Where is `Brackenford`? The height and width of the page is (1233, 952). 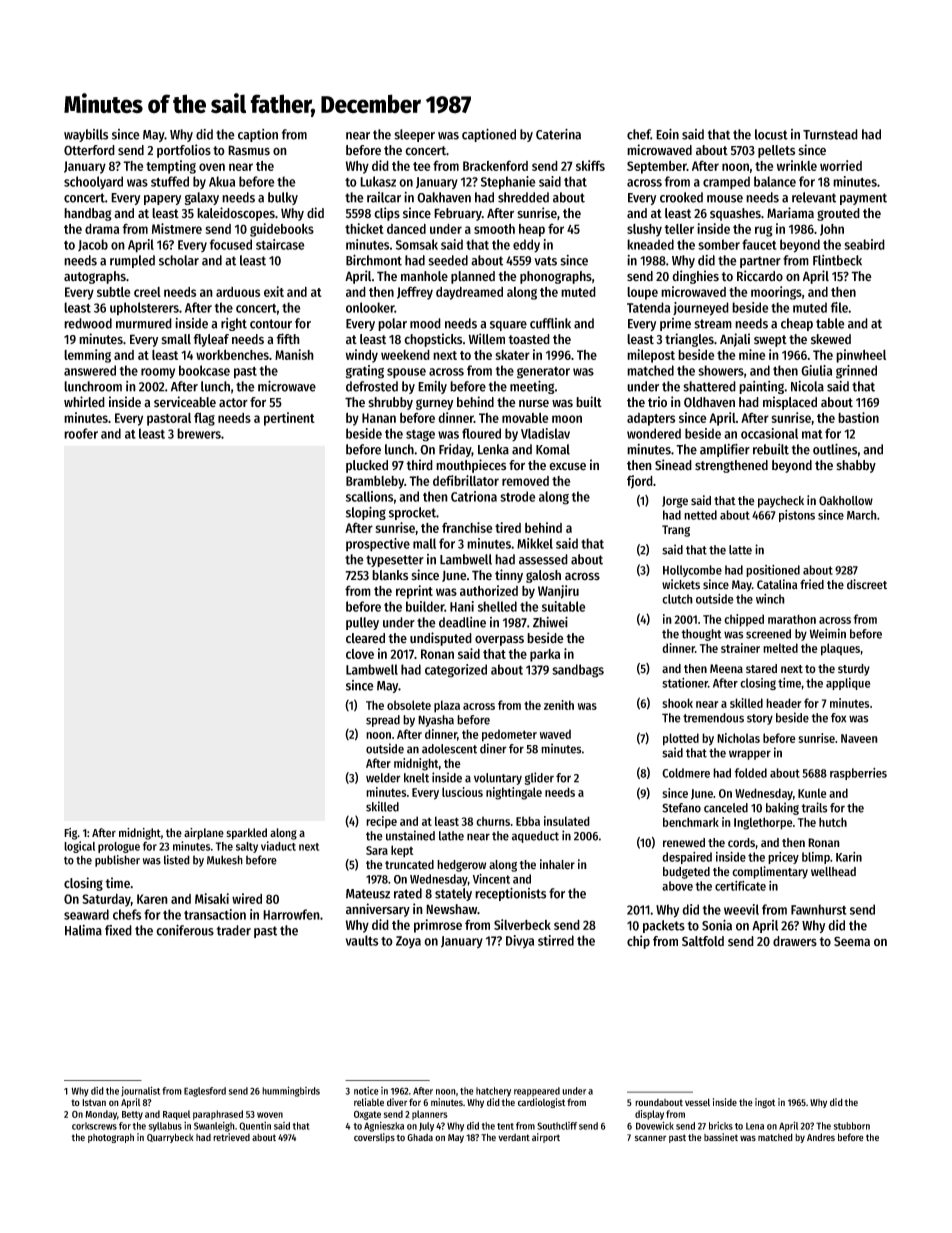 Brackenford is located at coordinates (495, 165).
